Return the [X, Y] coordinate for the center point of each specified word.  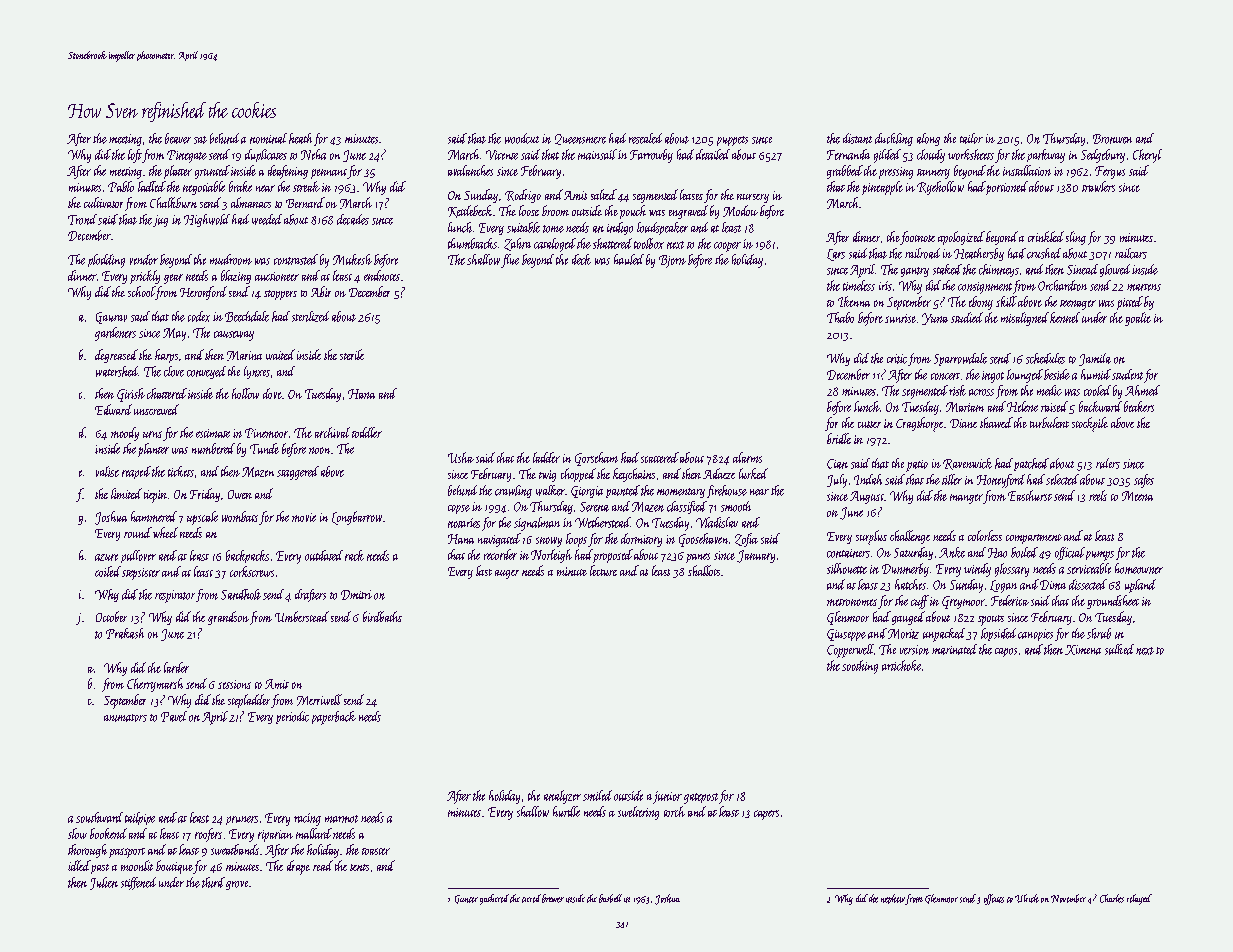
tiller [952, 479]
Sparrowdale [960, 359]
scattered [660, 457]
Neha [313, 154]
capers [766, 815]
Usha [461, 457]
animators [125, 718]
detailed [713, 154]
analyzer [562, 797]
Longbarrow [357, 518]
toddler [367, 432]
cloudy [931, 156]
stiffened [138, 883]
